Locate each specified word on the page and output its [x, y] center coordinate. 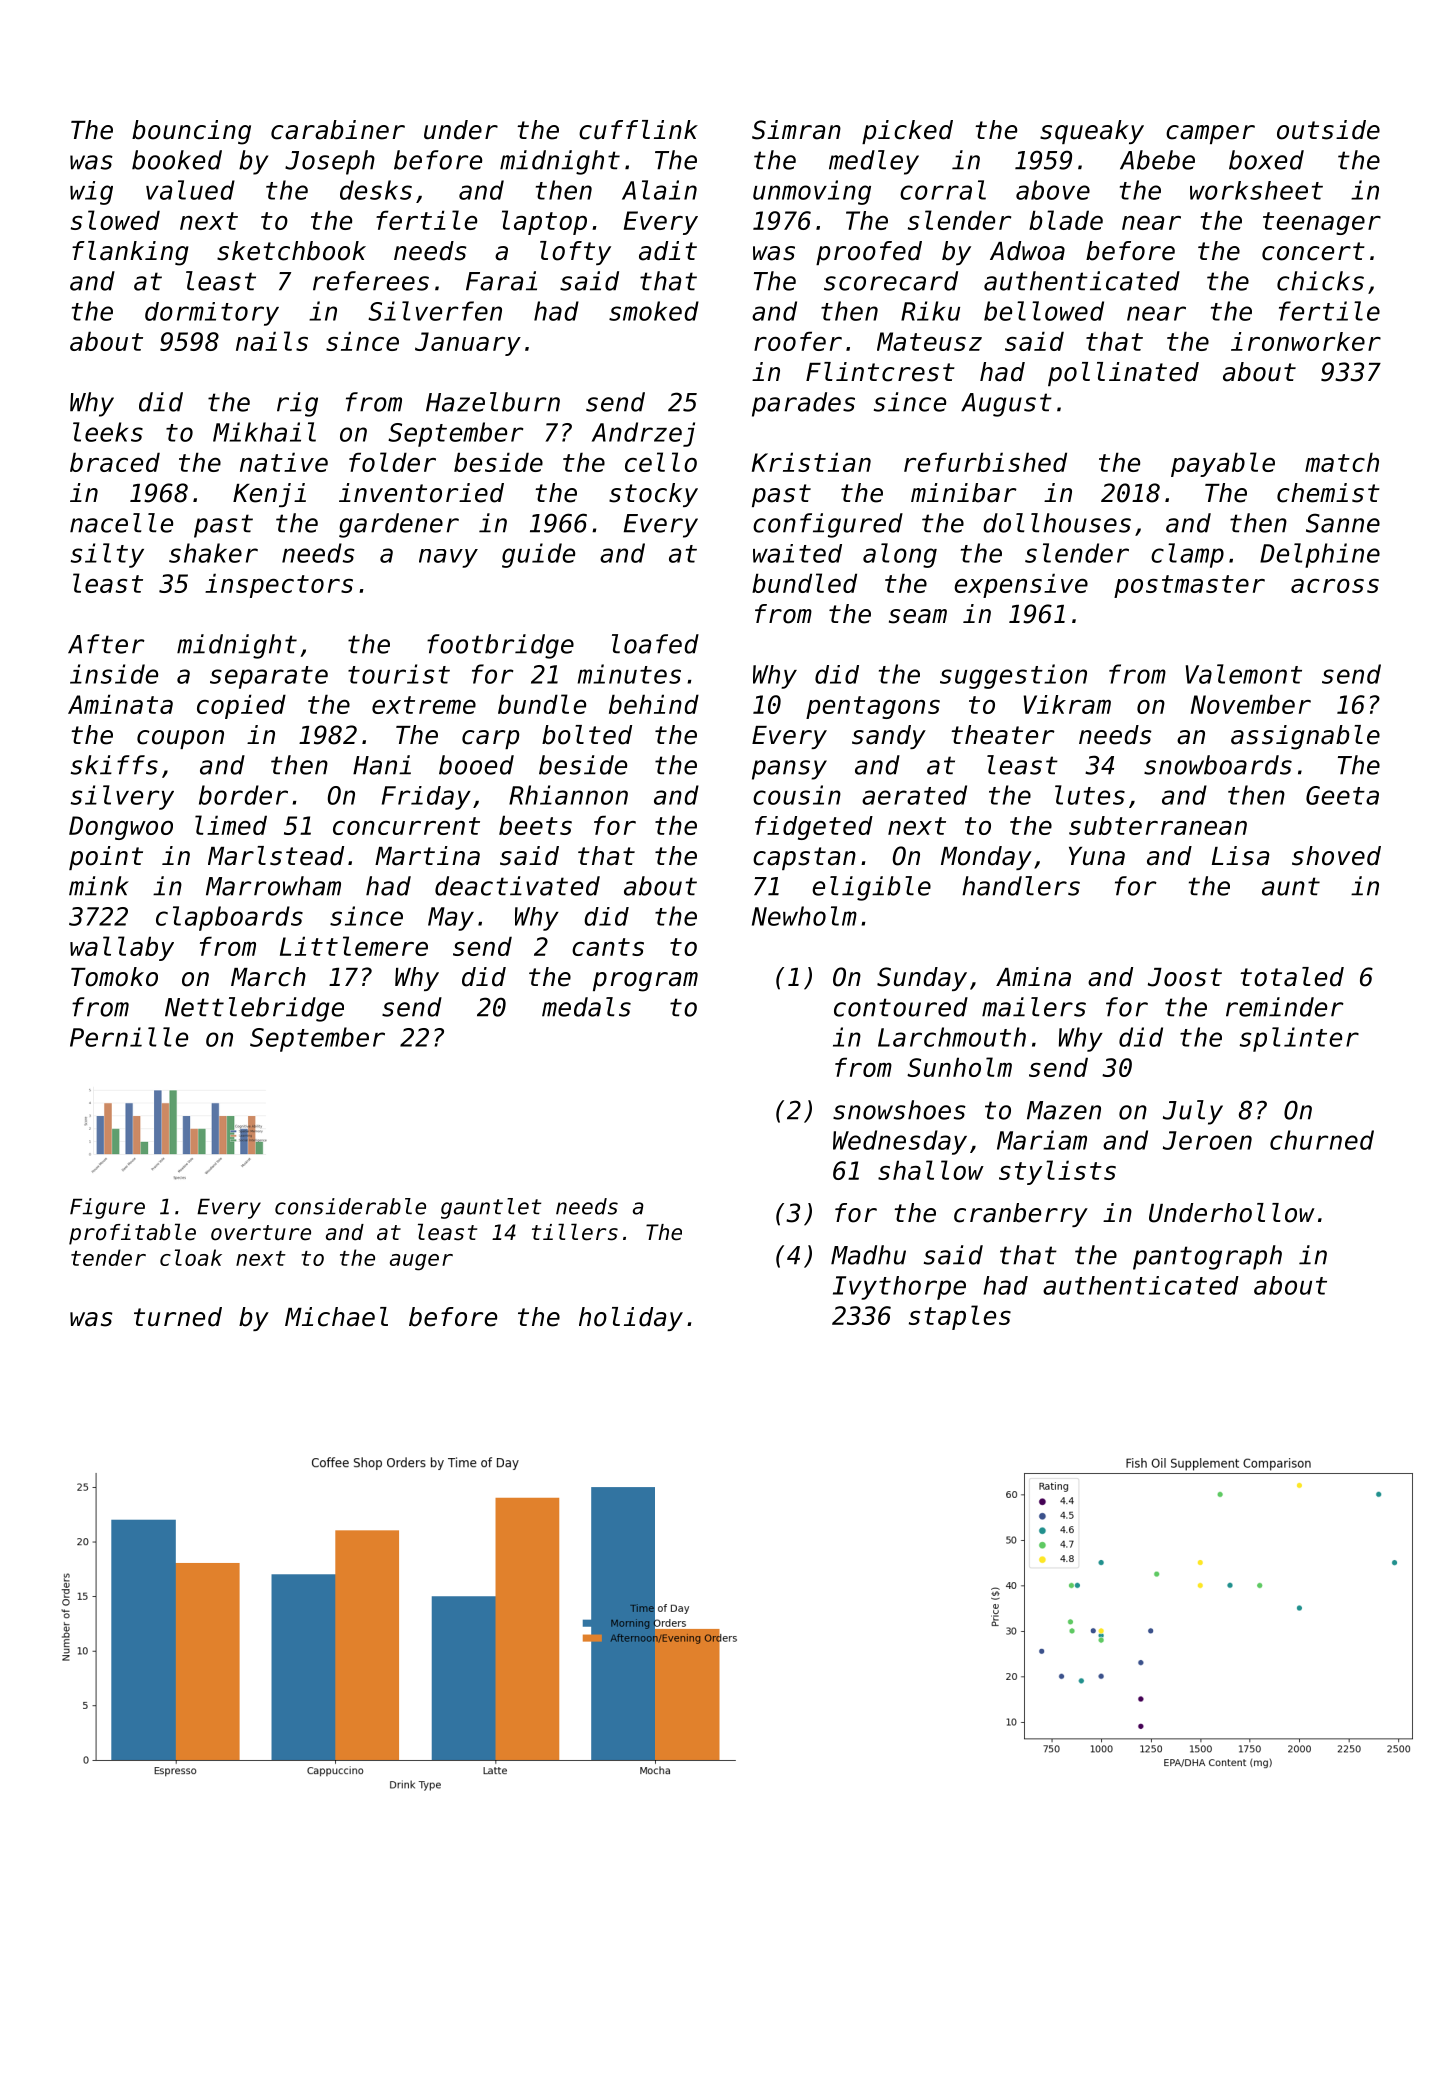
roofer [798, 341]
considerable [350, 1206]
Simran [796, 130]
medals [586, 1007]
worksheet [1256, 190]
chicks [1320, 281]
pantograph [1207, 1257]
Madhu [868, 1255]
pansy [789, 770]
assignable [1305, 737]
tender [108, 1257]
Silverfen [435, 311]
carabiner [338, 130]
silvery [122, 797]
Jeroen [1207, 1140]
